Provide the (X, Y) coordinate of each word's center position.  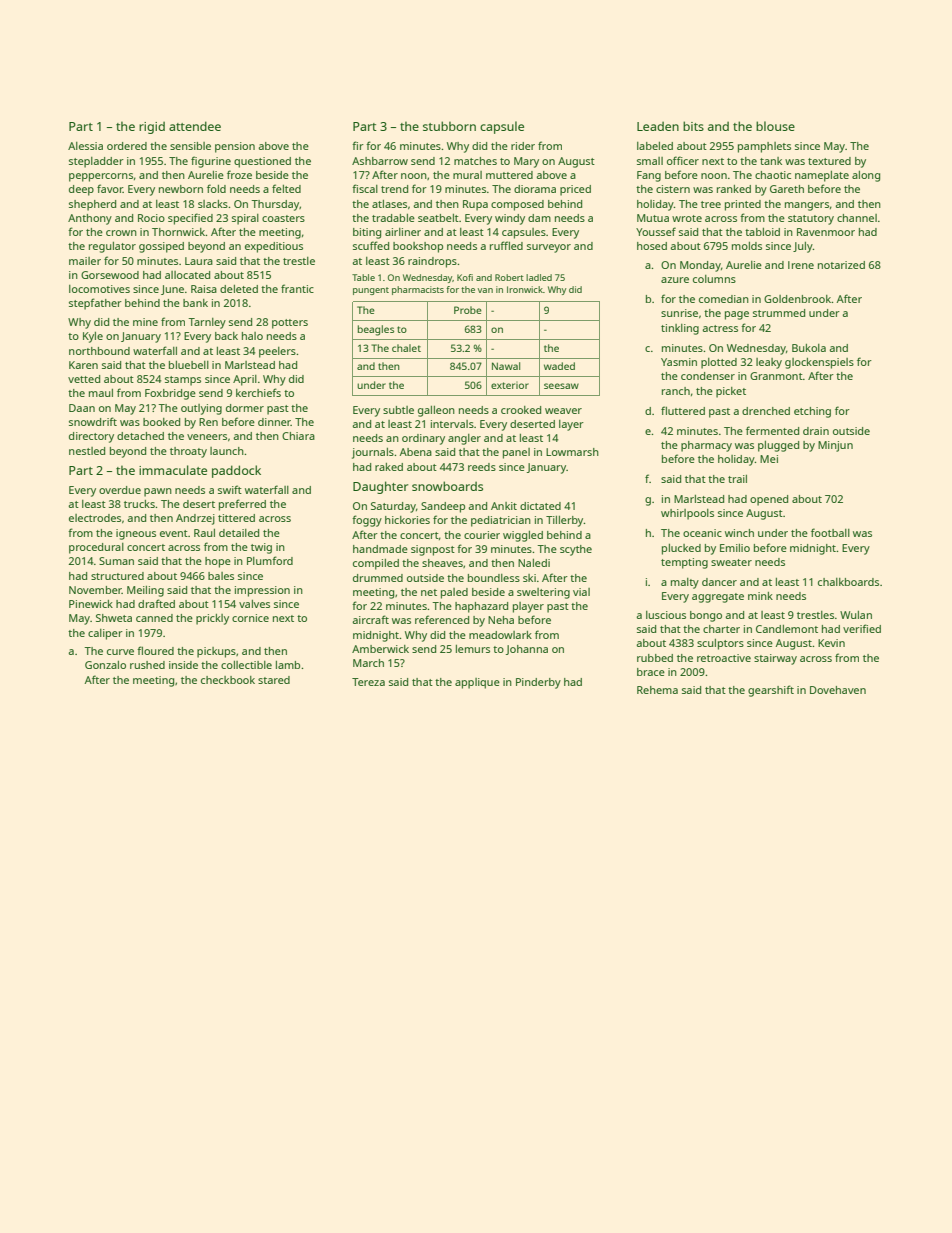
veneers (207, 437)
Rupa (475, 205)
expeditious (274, 247)
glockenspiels (819, 363)
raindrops (432, 262)
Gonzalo (105, 665)
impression (262, 591)
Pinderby (538, 683)
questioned (262, 162)
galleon (436, 411)
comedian (724, 299)
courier (482, 535)
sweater (731, 562)
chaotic (773, 175)
